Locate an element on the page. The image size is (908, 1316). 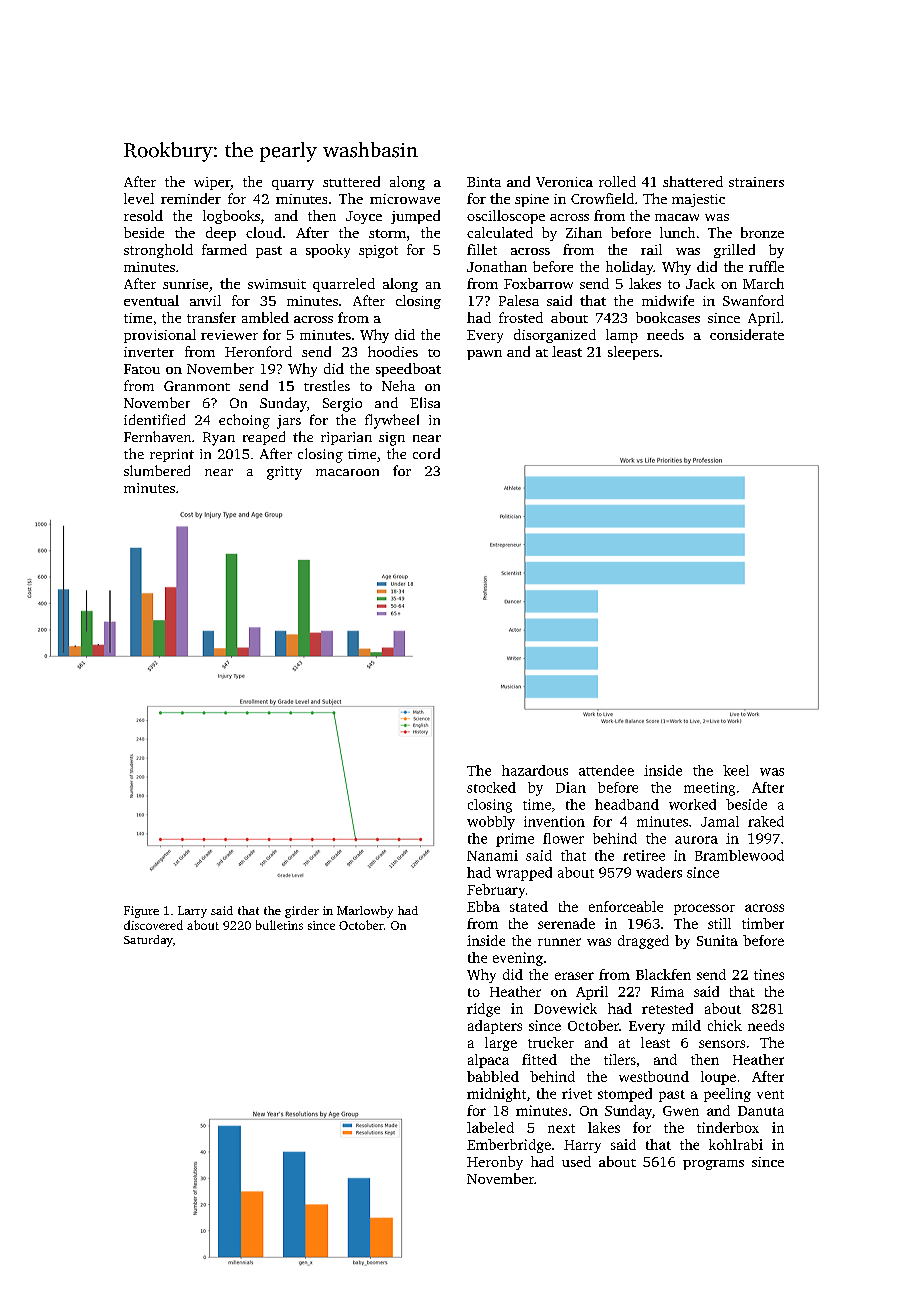
slumbered is located at coordinates (157, 470).
